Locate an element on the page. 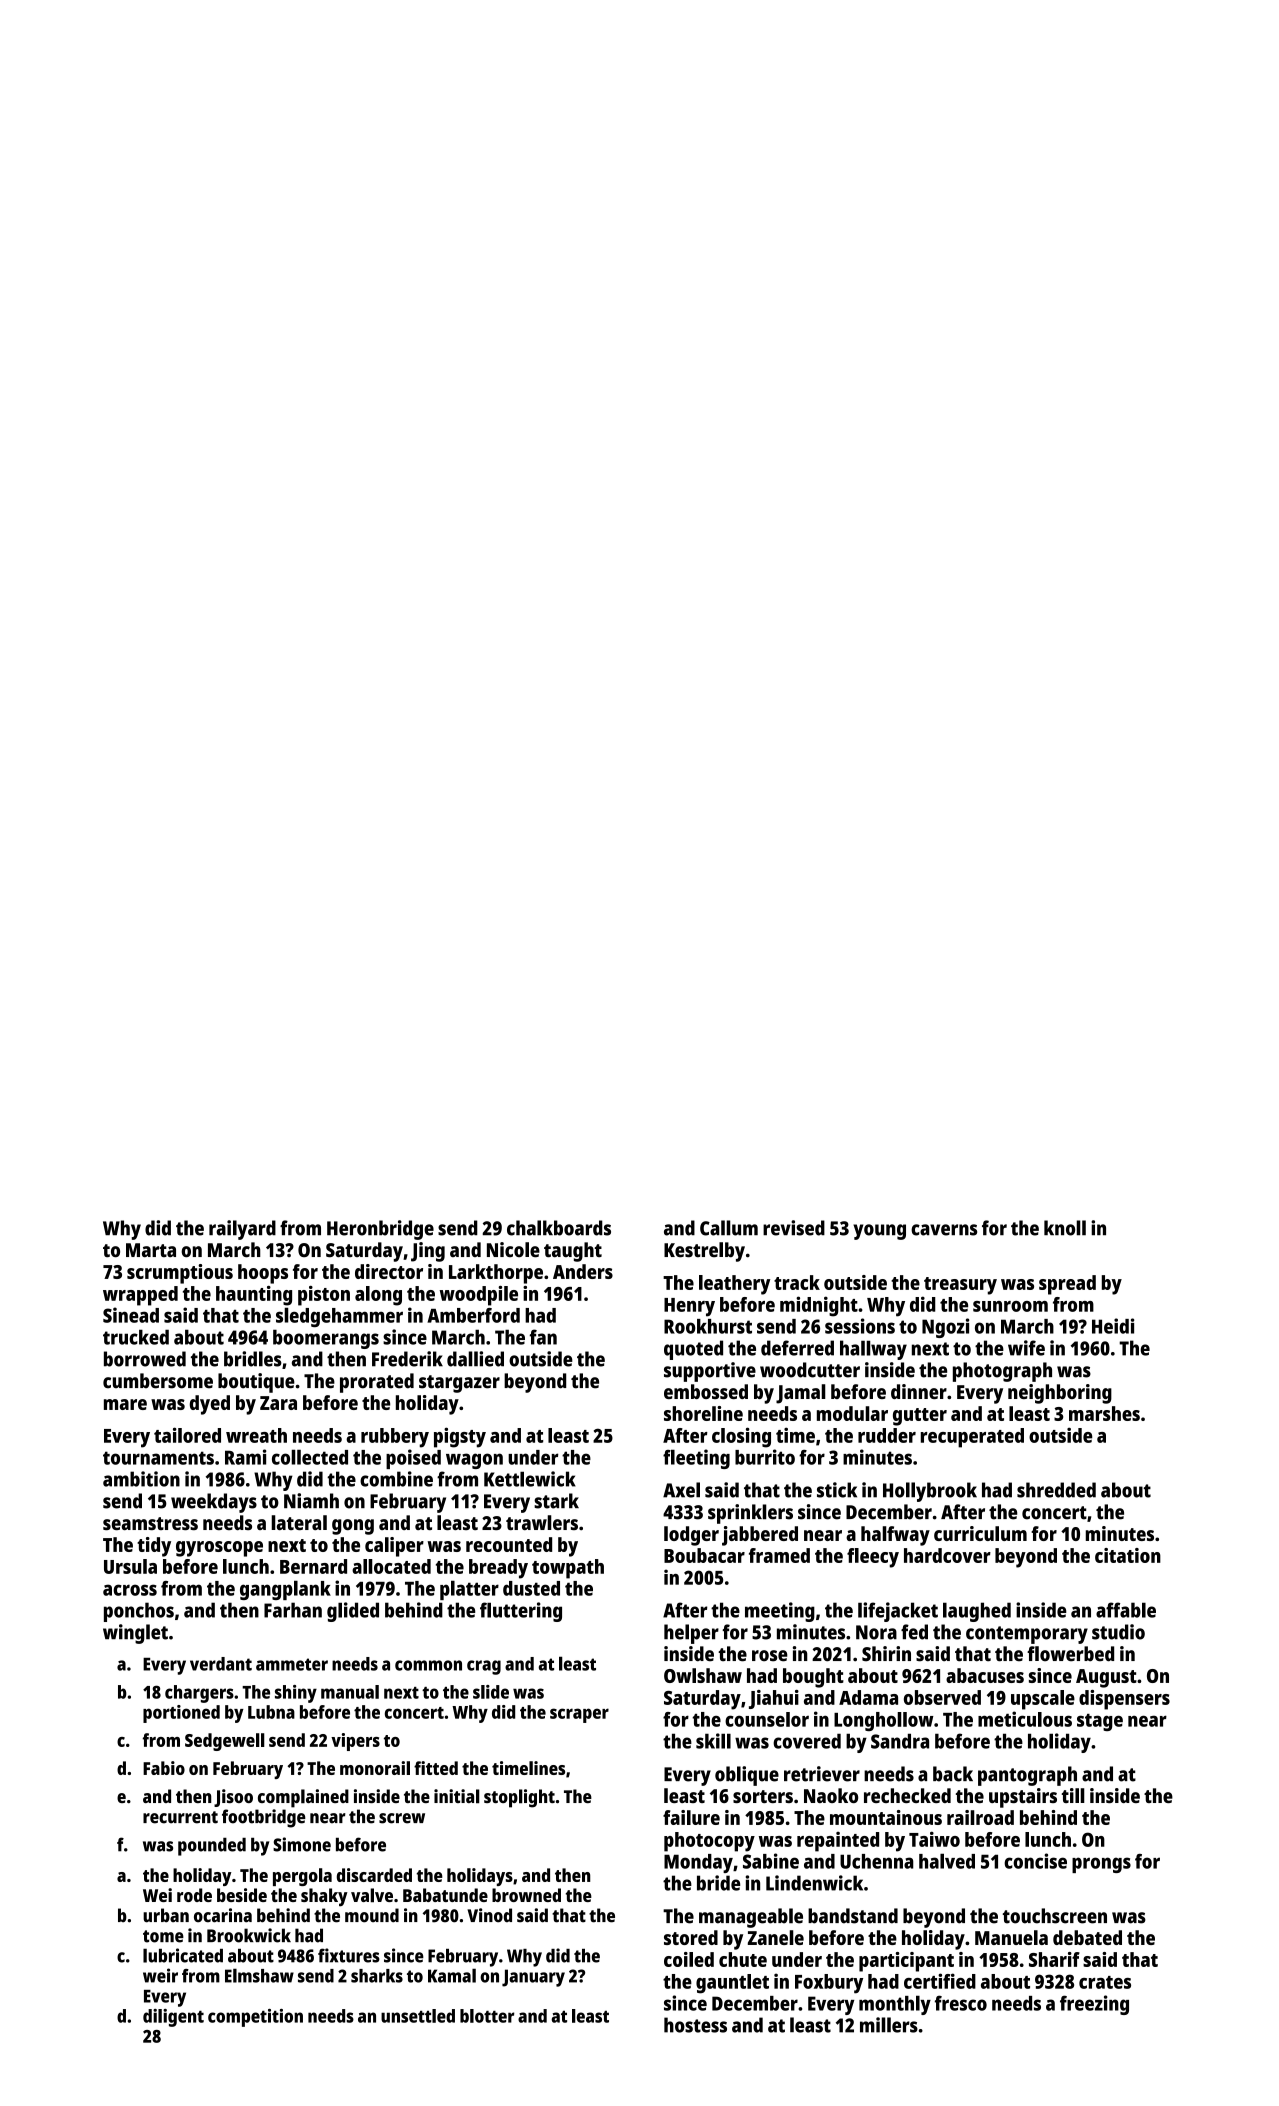 Image resolution: width=1279 pixels, height=2106 pixels. treasury is located at coordinates (960, 1286).
